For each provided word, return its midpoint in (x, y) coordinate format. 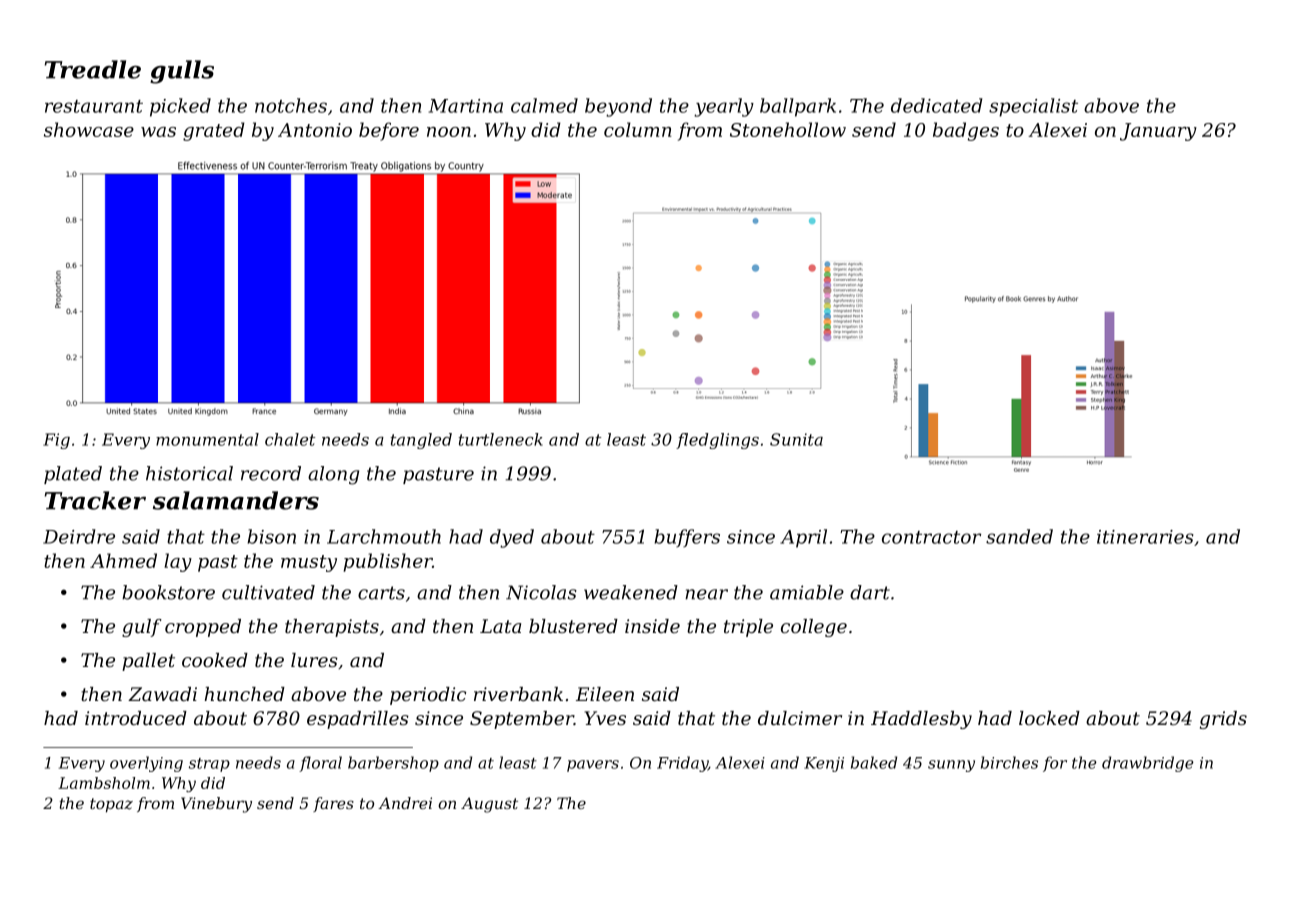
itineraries (1145, 537)
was (158, 132)
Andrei (405, 803)
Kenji (824, 764)
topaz (111, 805)
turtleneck (501, 439)
